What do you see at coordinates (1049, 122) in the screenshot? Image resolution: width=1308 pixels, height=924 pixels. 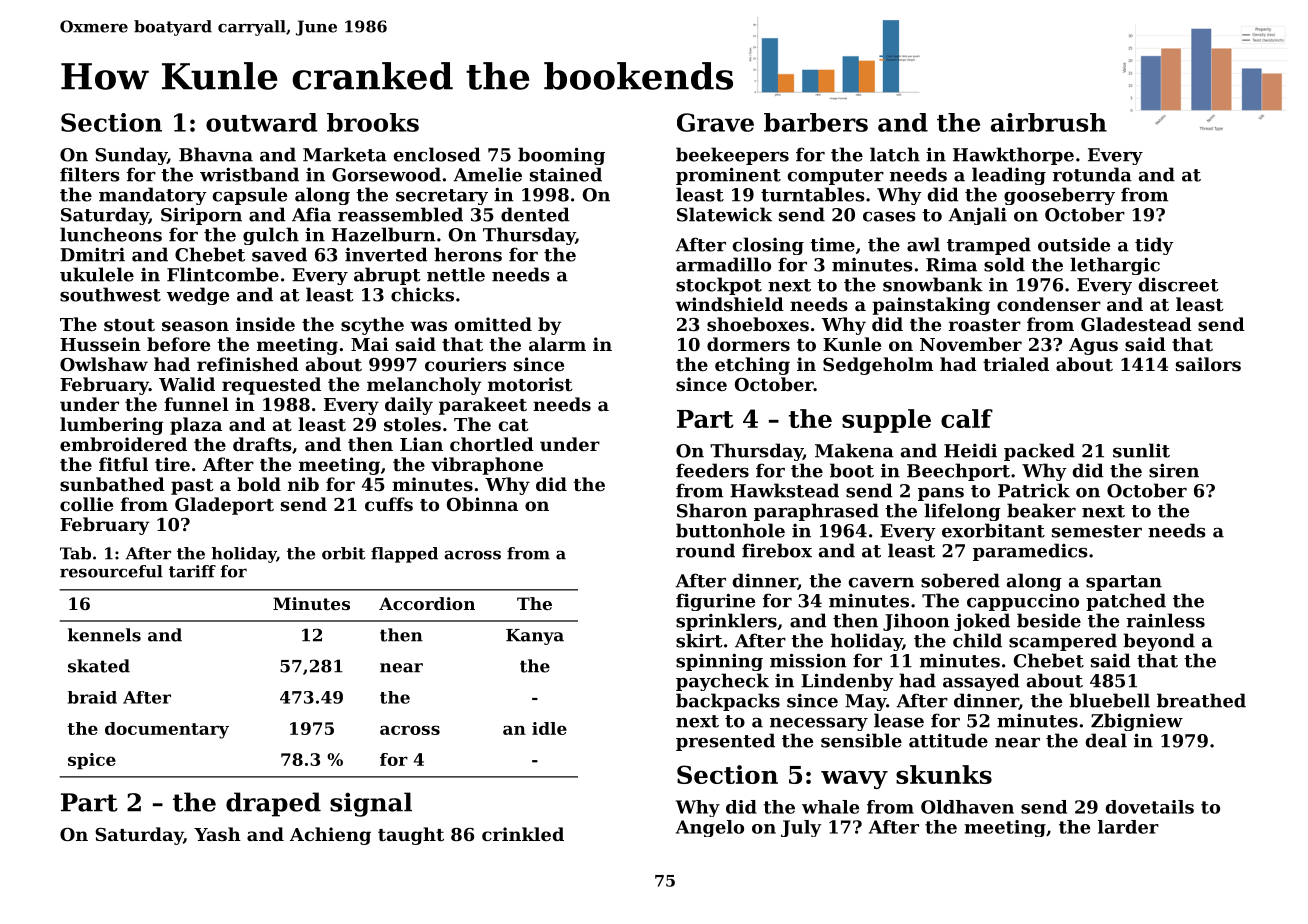 I see `airbrush` at bounding box center [1049, 122].
